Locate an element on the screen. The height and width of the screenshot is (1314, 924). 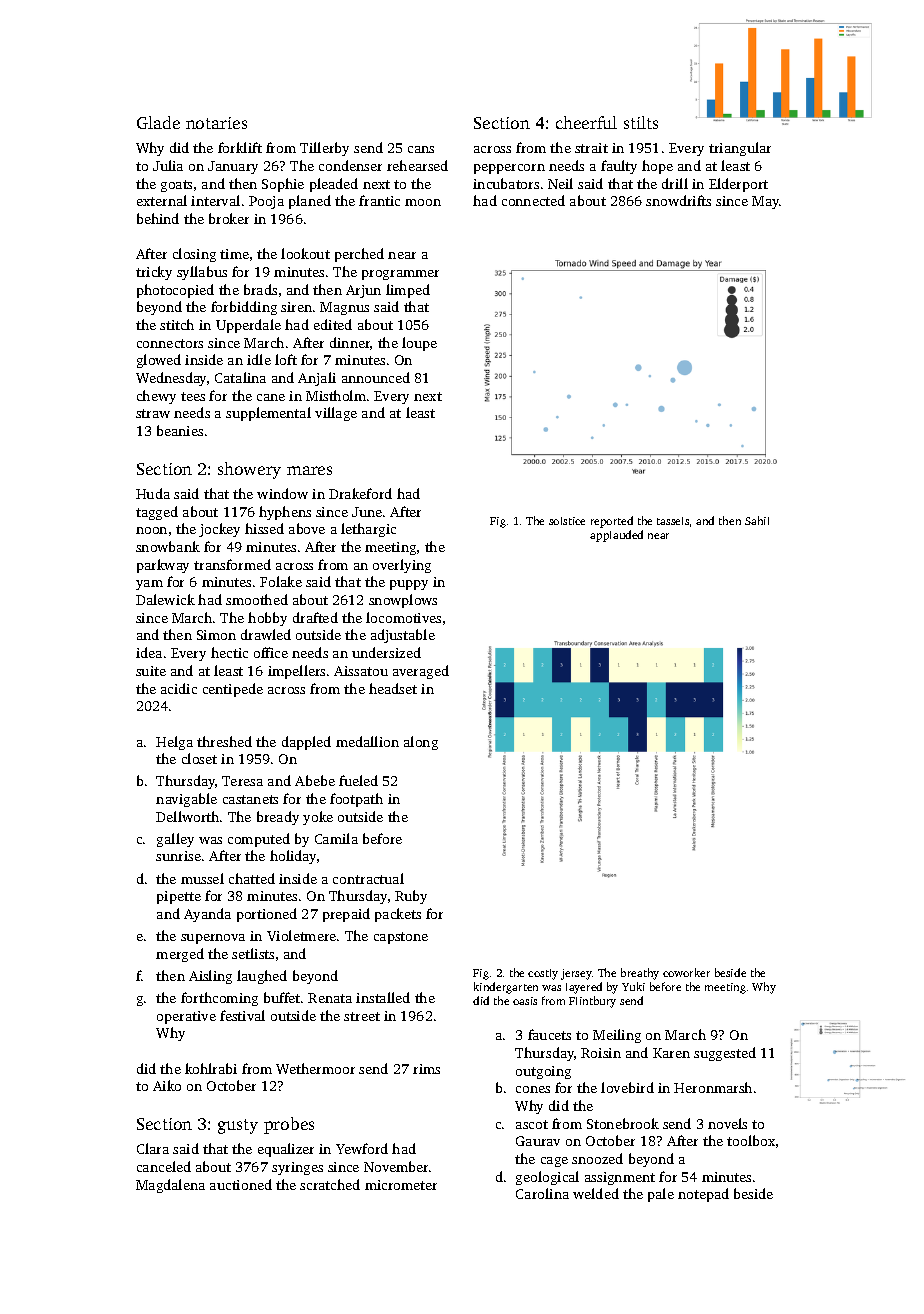
notepad is located at coordinates (703, 1195).
